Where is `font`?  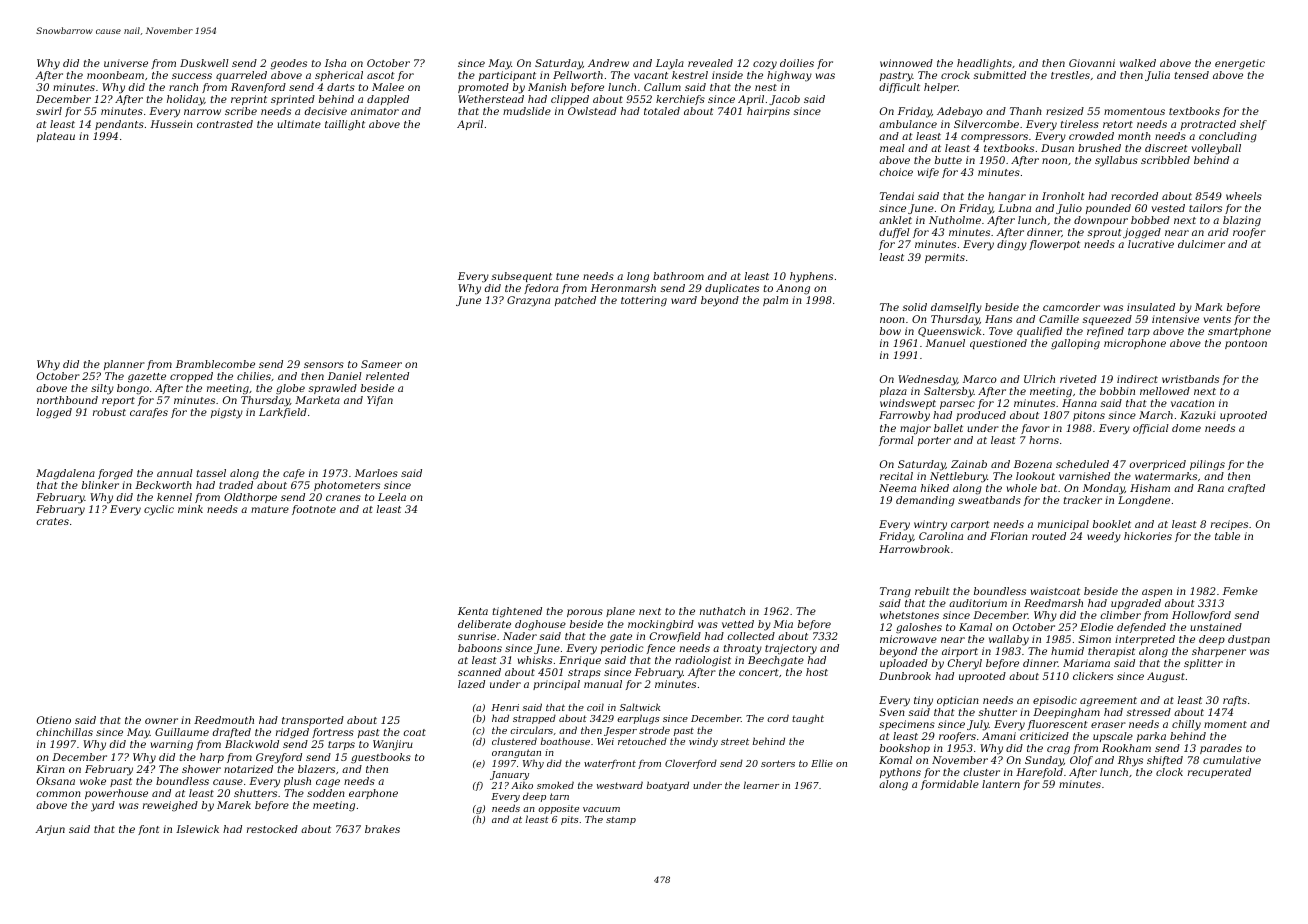 font is located at coordinates (149, 830).
